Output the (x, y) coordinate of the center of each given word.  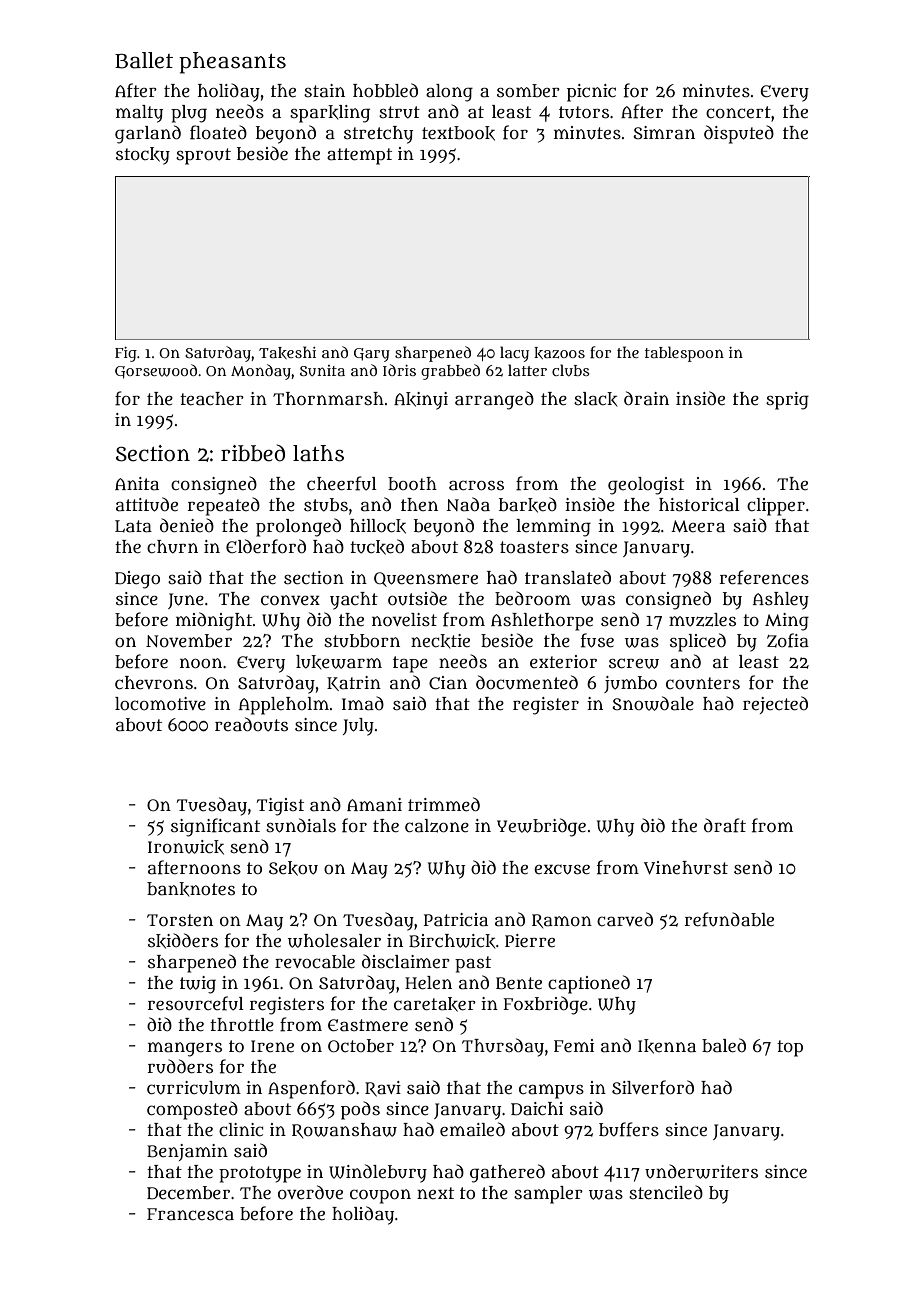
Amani (374, 805)
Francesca (190, 1214)
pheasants (232, 63)
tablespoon (684, 354)
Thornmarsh (328, 399)
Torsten (180, 920)
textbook (458, 133)
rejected (775, 705)
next (435, 1193)
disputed (739, 134)
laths (318, 453)
